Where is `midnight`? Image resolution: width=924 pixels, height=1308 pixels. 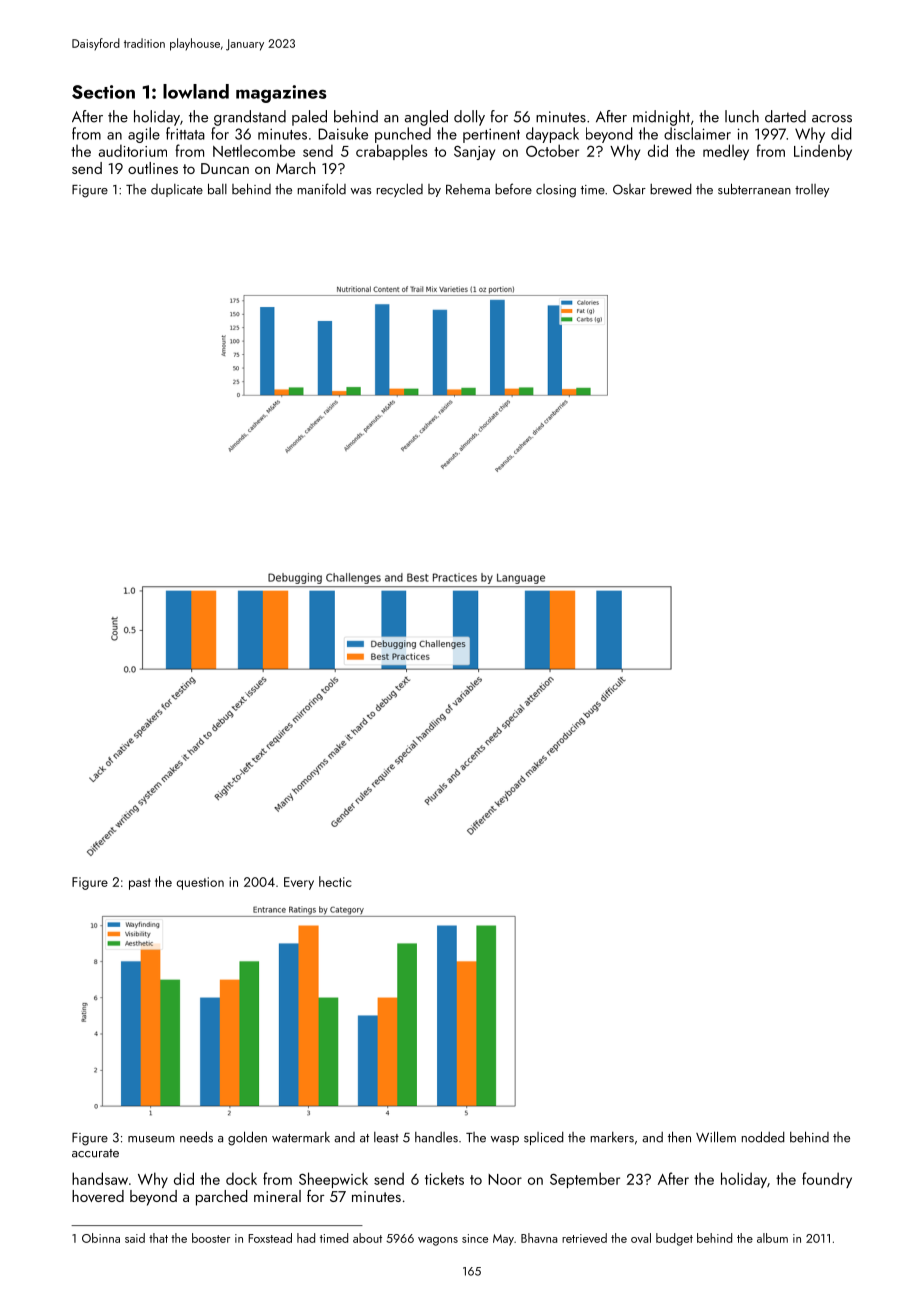 midnight is located at coordinates (661, 118).
